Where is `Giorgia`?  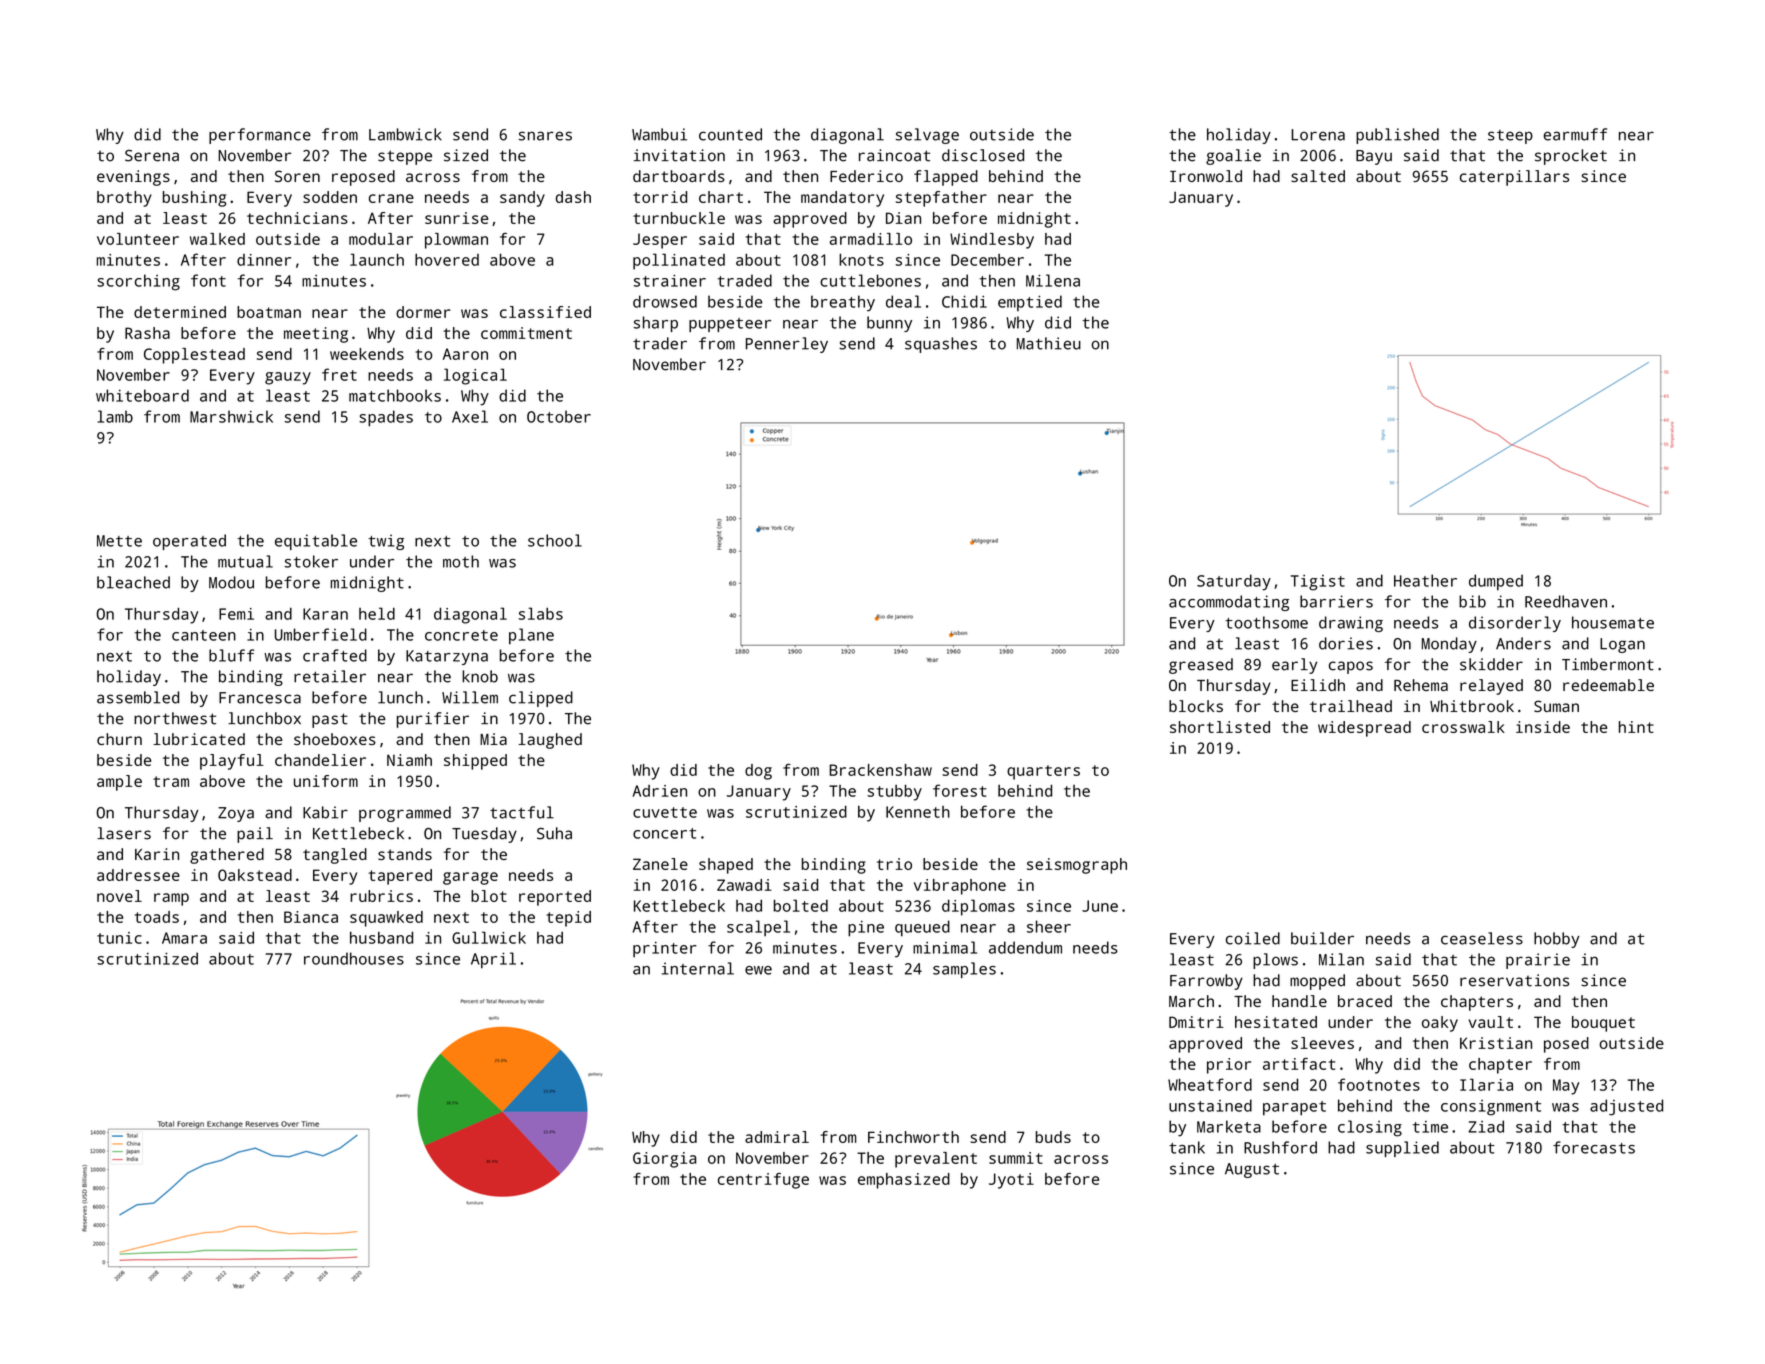
Giorgia is located at coordinates (664, 1160).
